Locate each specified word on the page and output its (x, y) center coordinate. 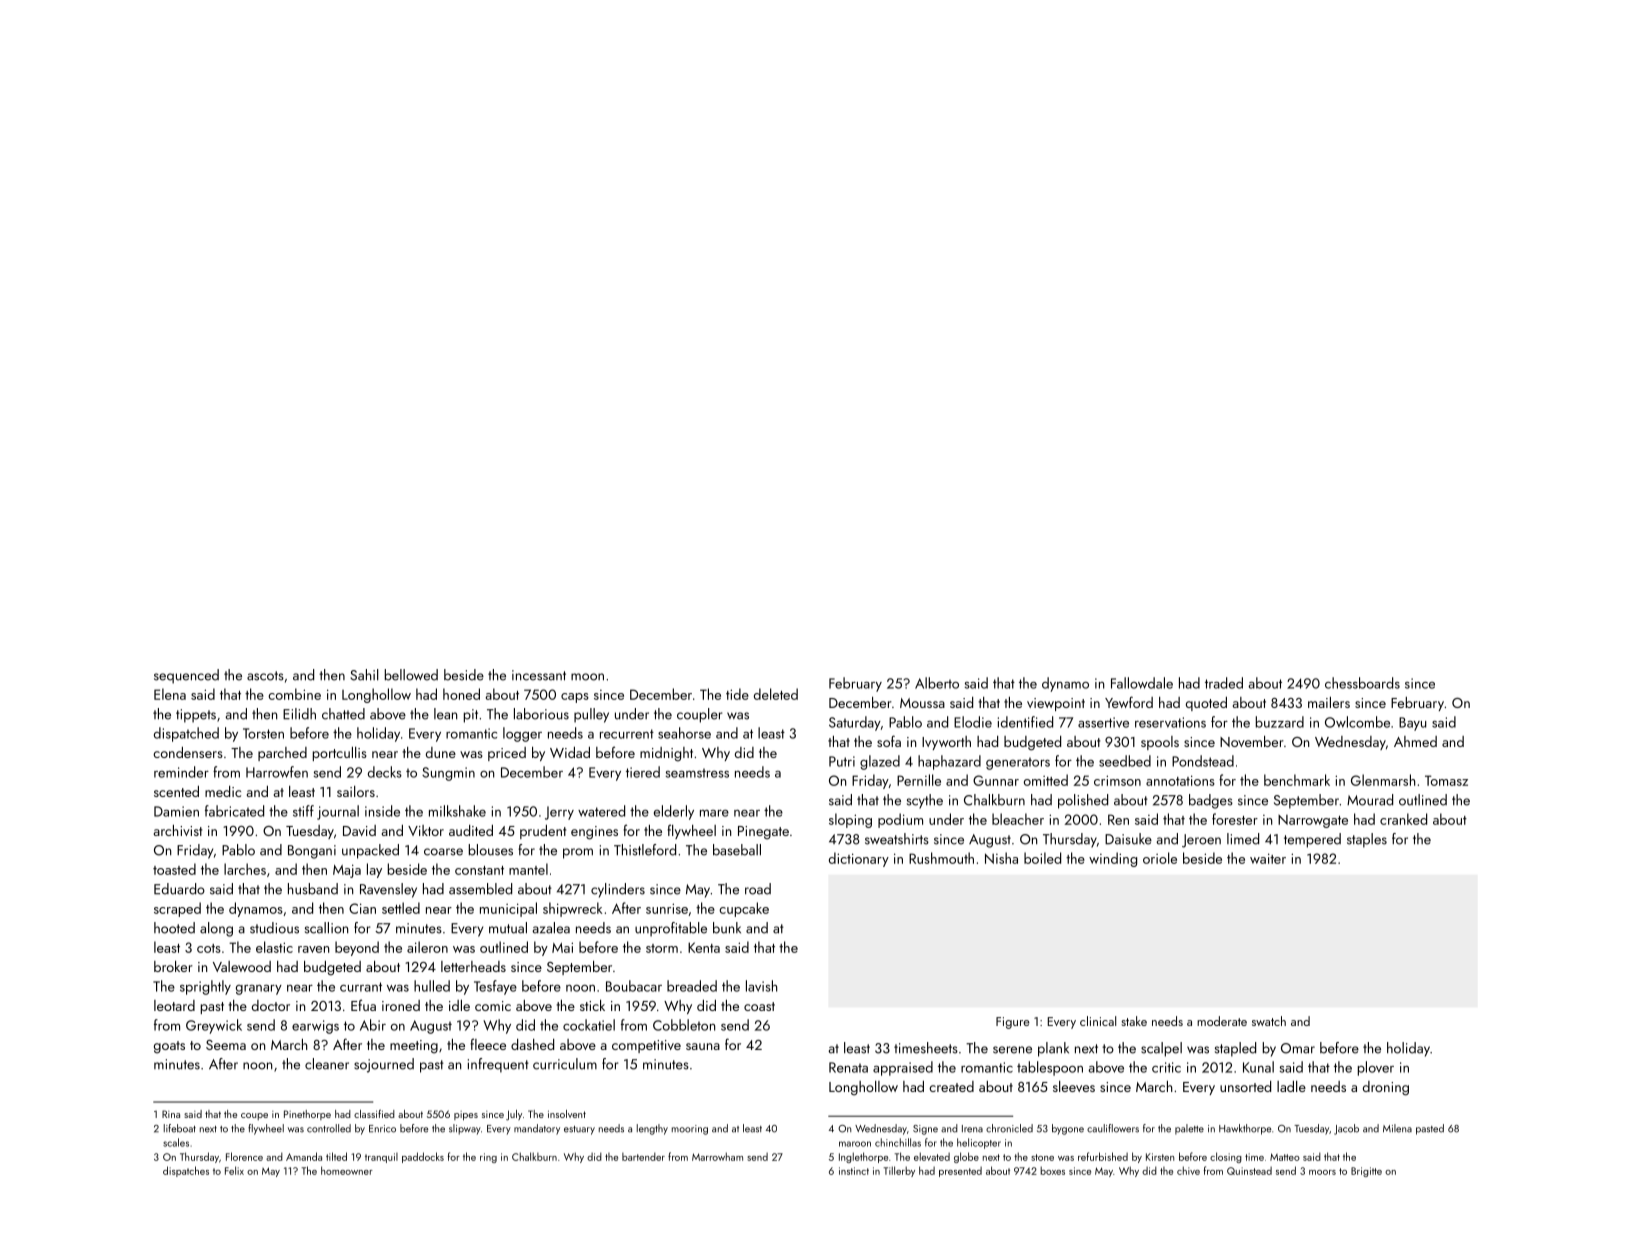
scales (176, 1142)
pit (471, 716)
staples (1367, 840)
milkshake (457, 811)
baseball (737, 850)
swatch (1269, 1021)
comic (493, 1006)
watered (601, 811)
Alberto (937, 683)
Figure (1013, 1023)
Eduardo (179, 889)
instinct (854, 1171)
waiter (1268, 858)
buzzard (1280, 722)
